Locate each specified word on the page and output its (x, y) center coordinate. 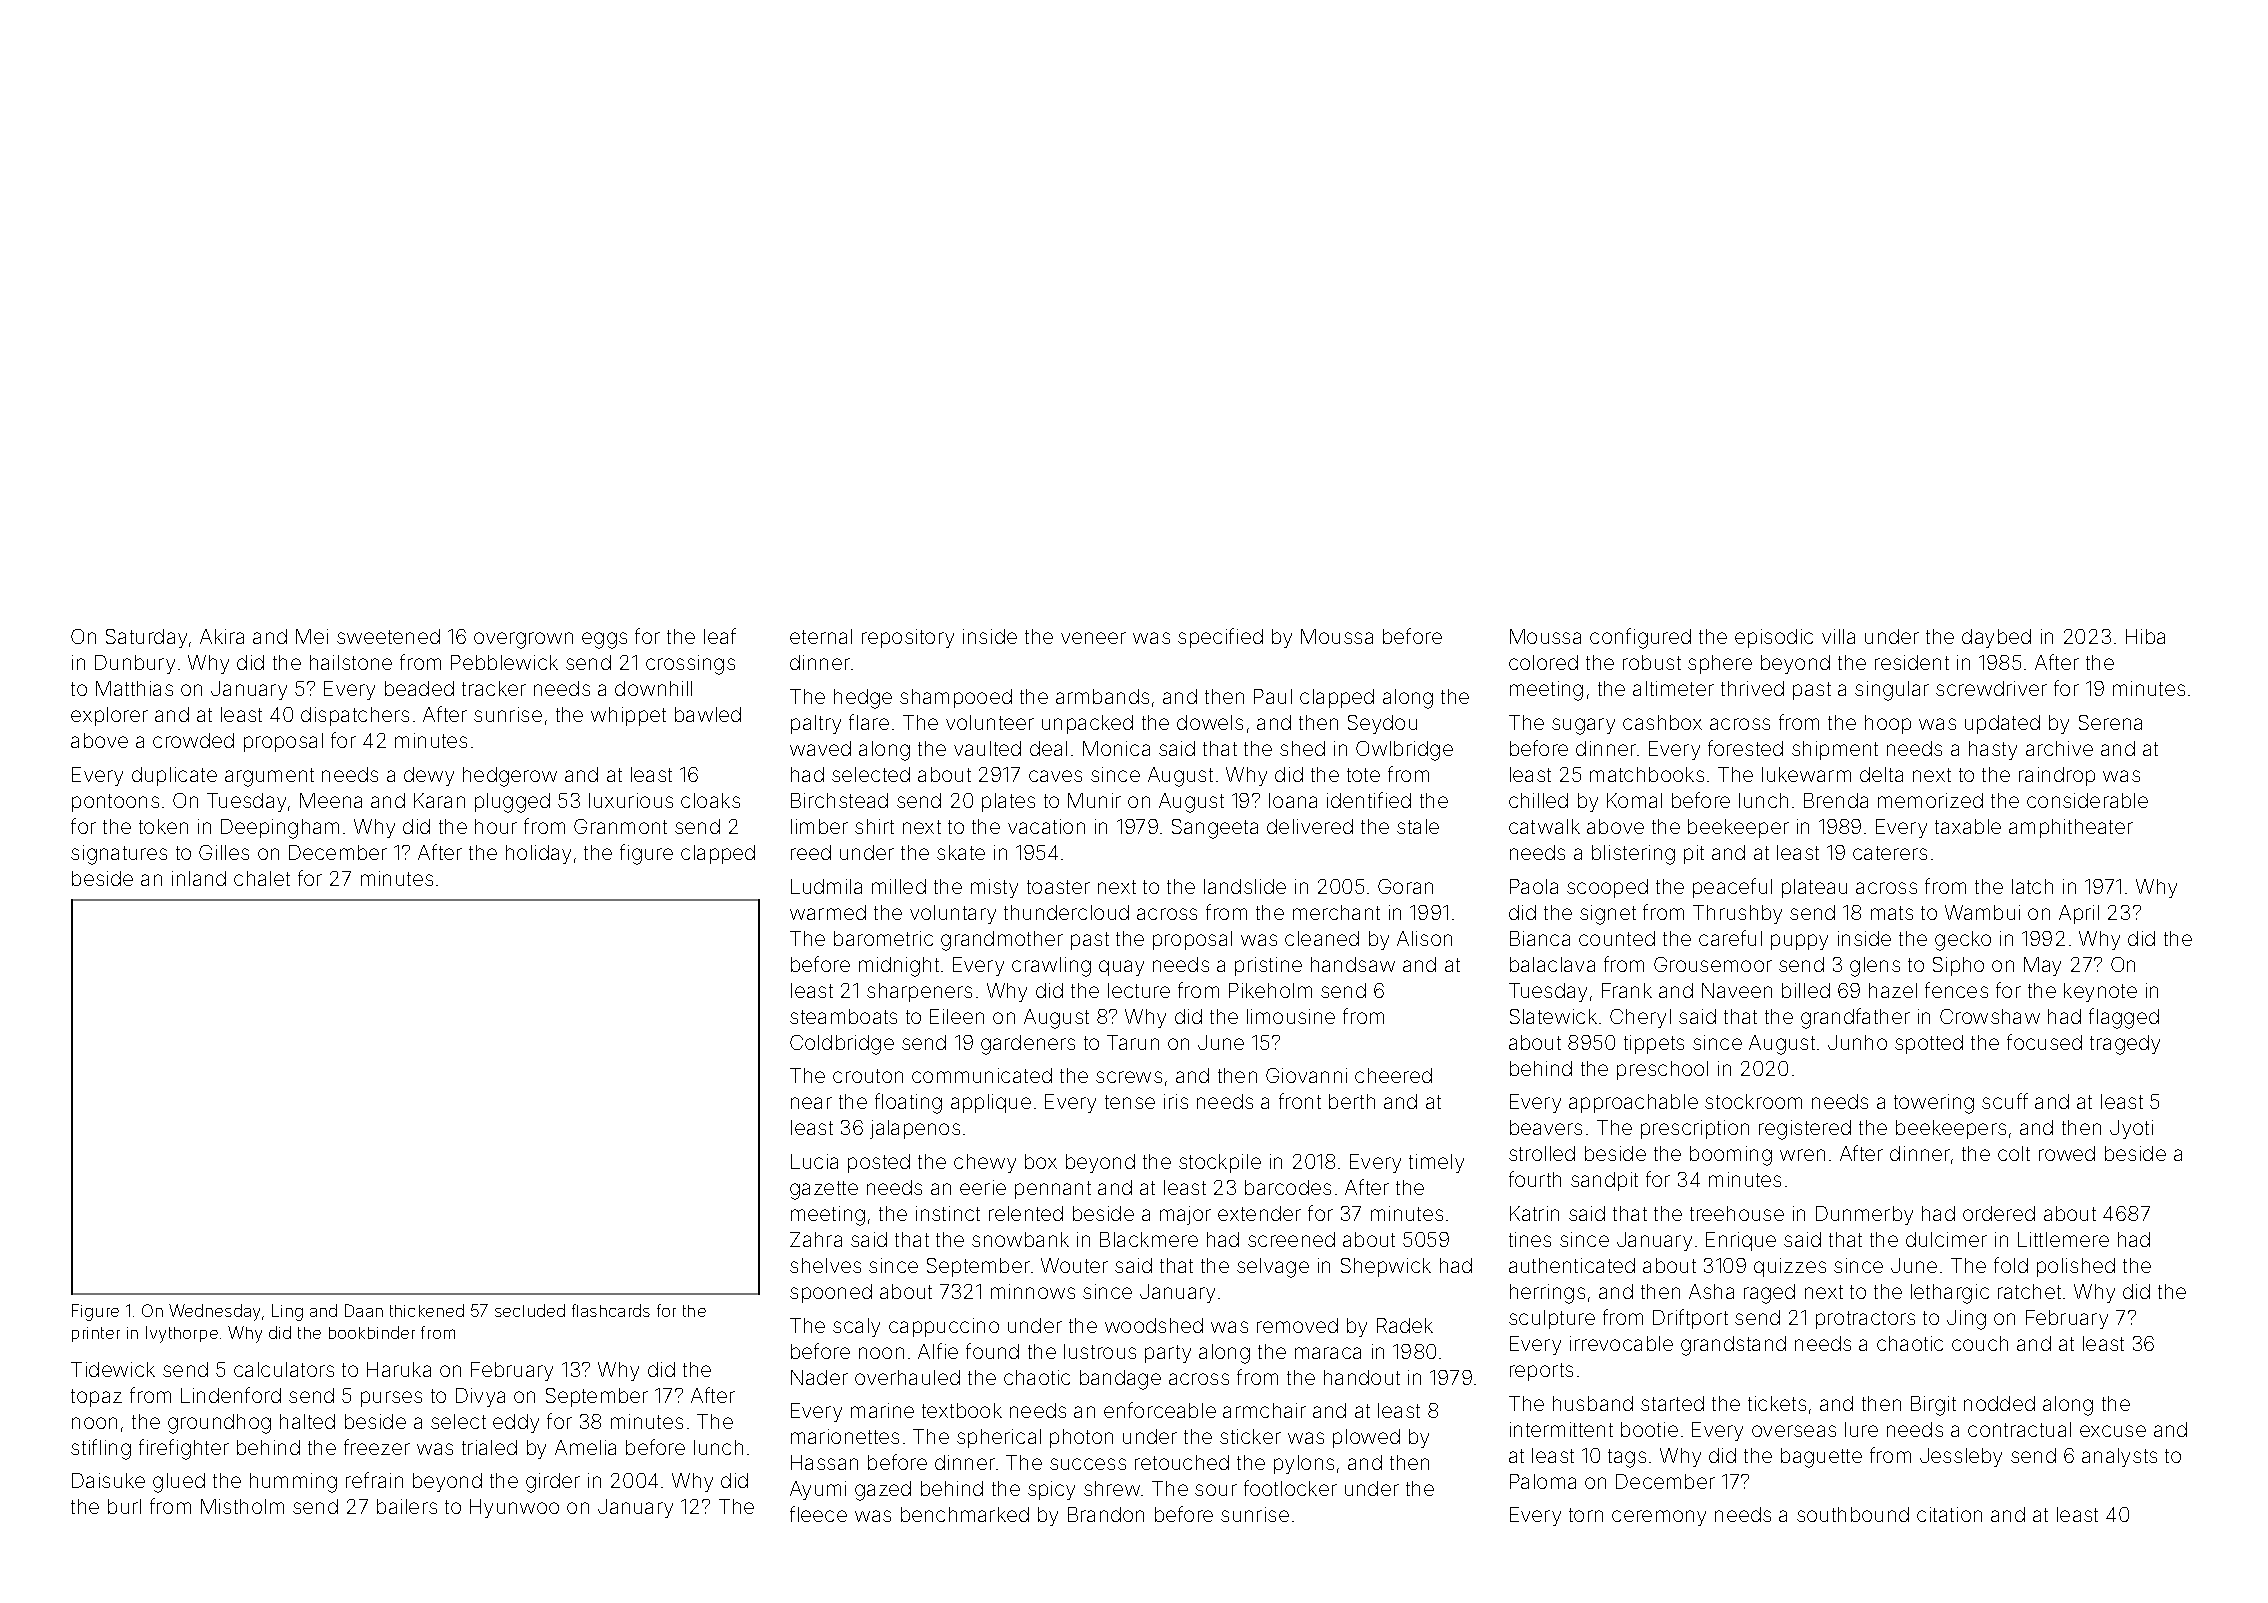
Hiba (2145, 636)
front (1300, 1101)
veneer (1093, 638)
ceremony (1659, 1518)
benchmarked (965, 1514)
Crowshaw (1990, 1016)
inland (199, 878)
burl (124, 1506)
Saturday (146, 638)
